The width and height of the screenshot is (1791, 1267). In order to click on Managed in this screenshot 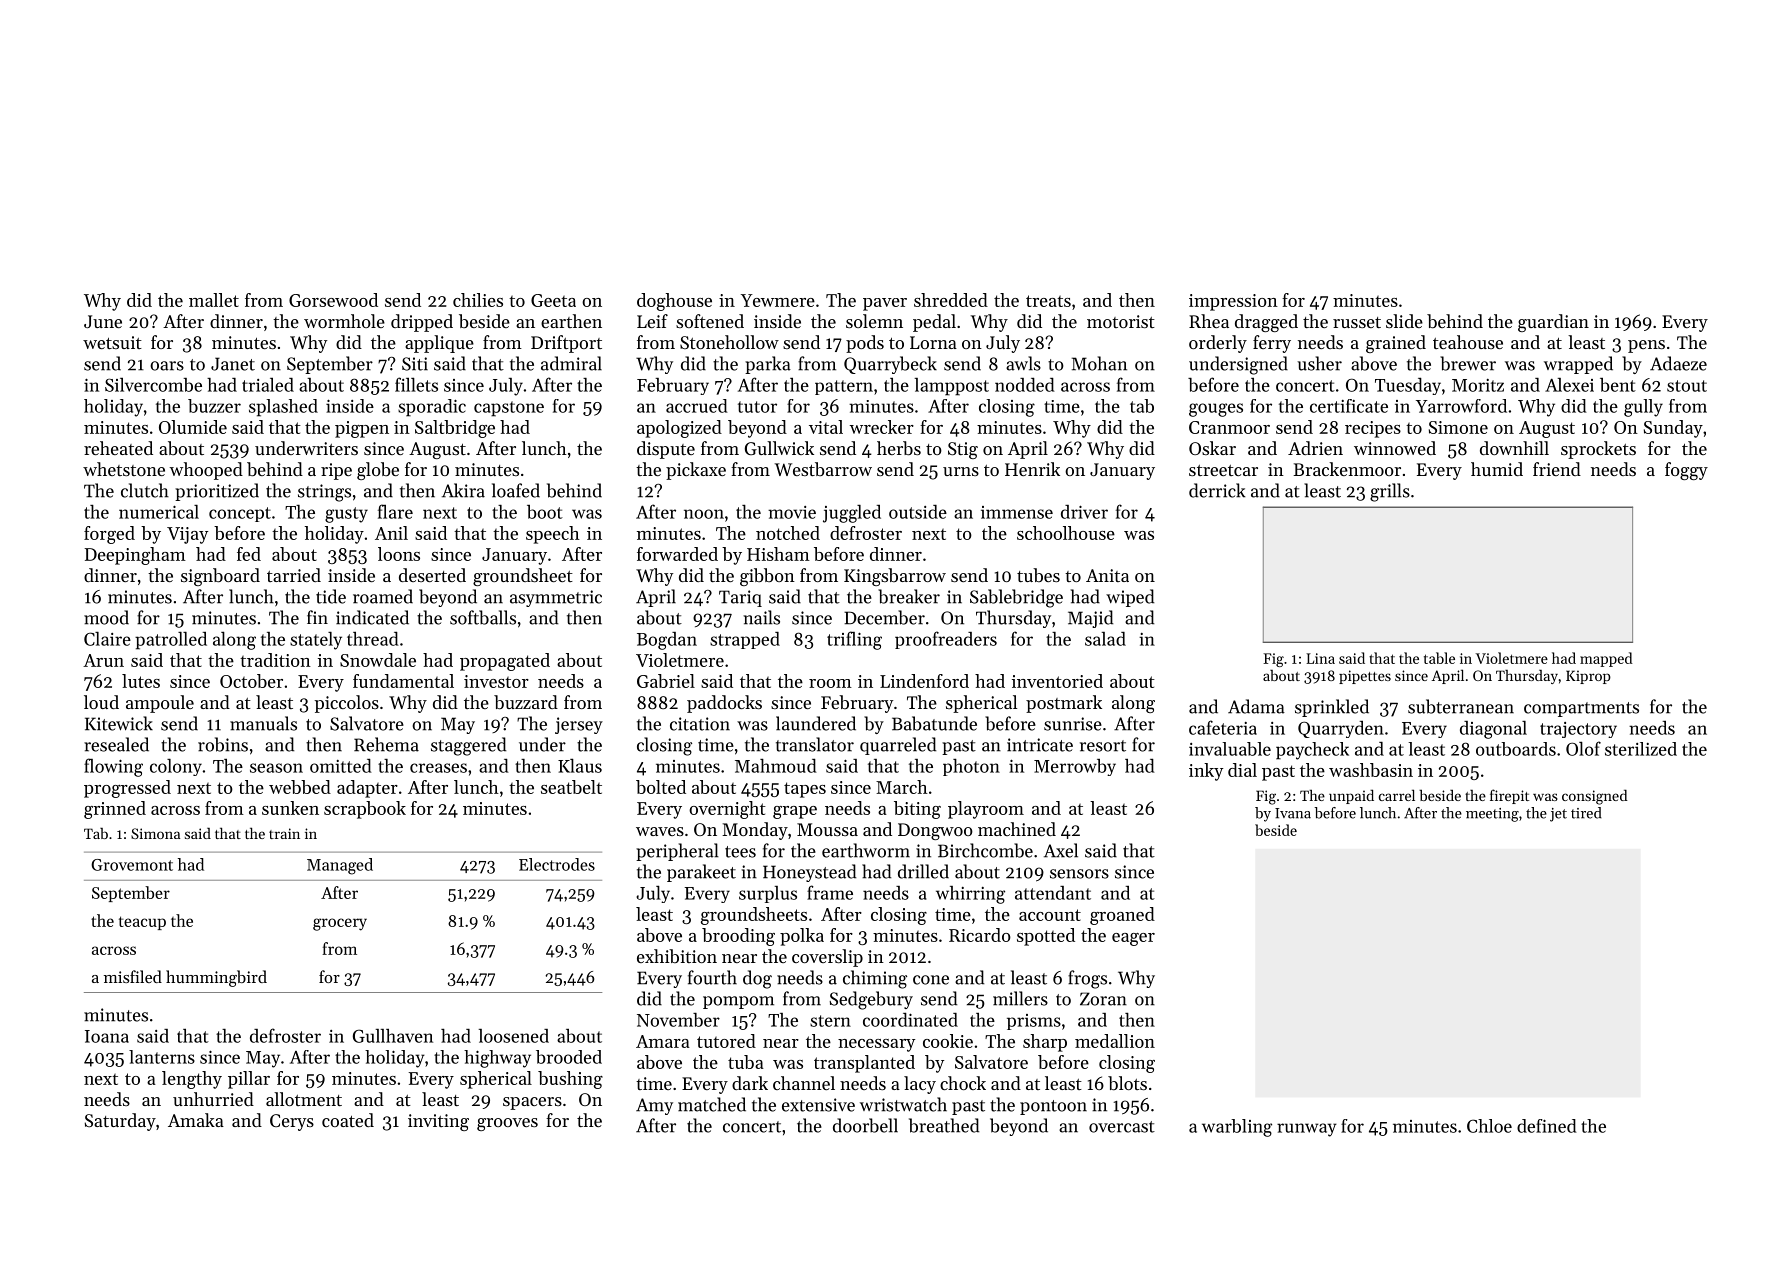, I will do `click(340, 866)`.
